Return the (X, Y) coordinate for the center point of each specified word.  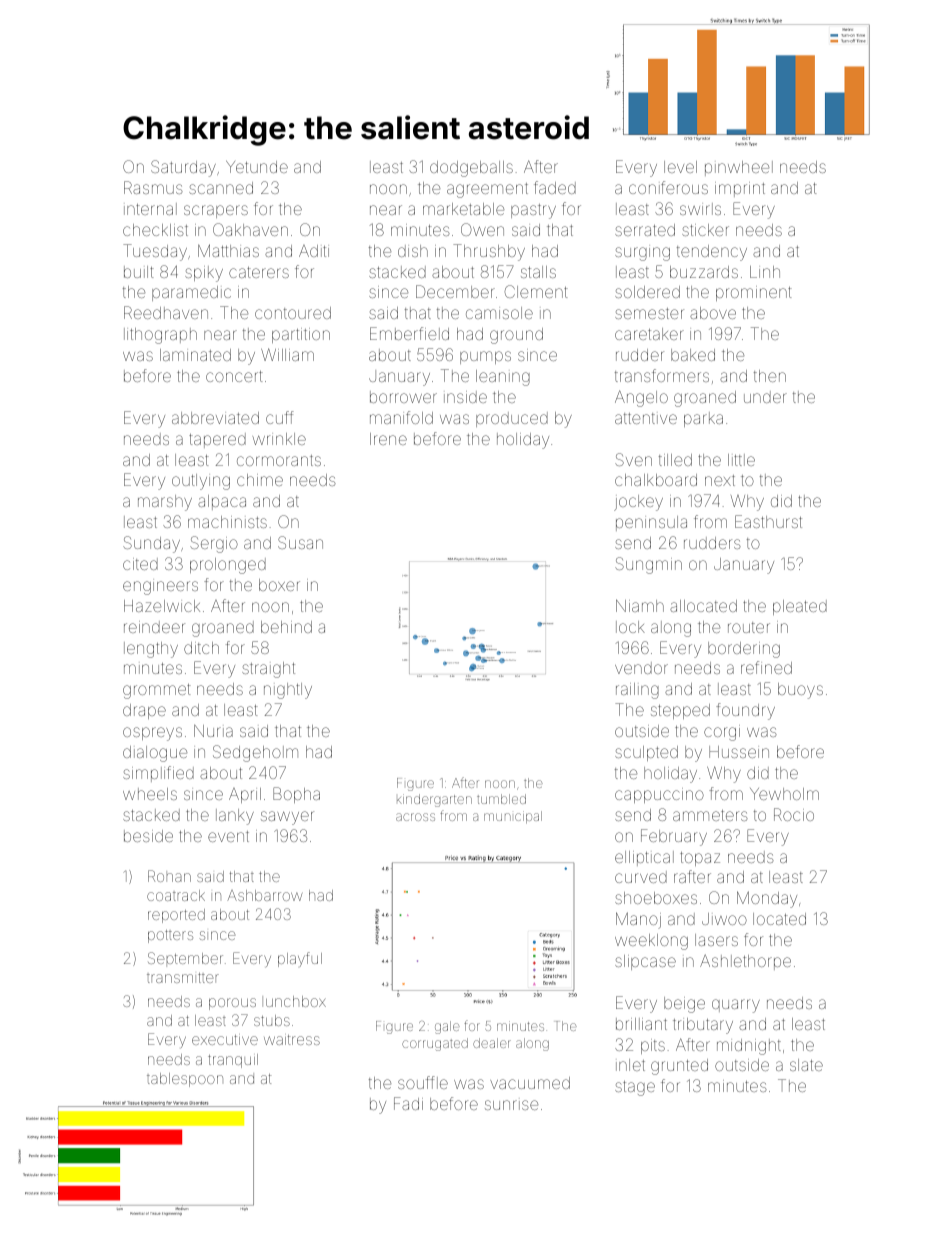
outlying (201, 482)
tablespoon (185, 1080)
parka (703, 419)
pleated (800, 607)
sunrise (511, 1105)
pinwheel (739, 168)
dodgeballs (471, 169)
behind (286, 627)
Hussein (739, 752)
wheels (150, 794)
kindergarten (434, 800)
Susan (300, 542)
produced (512, 419)
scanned (221, 188)
